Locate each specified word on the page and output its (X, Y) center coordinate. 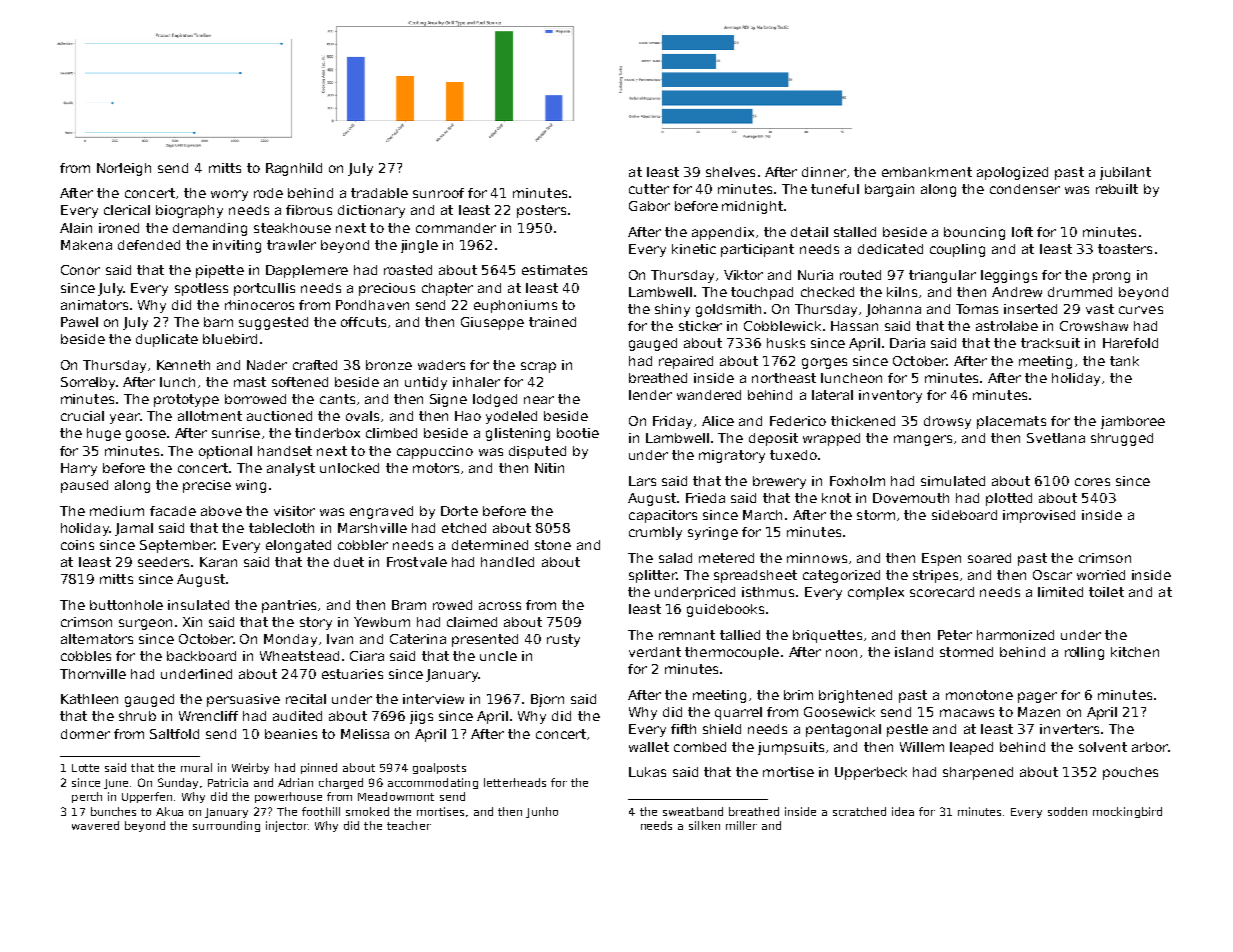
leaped (971, 748)
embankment (927, 172)
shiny (672, 310)
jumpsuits (791, 748)
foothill (321, 811)
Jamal (134, 529)
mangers (923, 440)
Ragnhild (294, 169)
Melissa (365, 734)
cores (1092, 482)
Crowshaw (1094, 326)
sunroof (438, 193)
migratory (732, 456)
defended (149, 245)
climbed (391, 433)
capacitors (663, 516)
